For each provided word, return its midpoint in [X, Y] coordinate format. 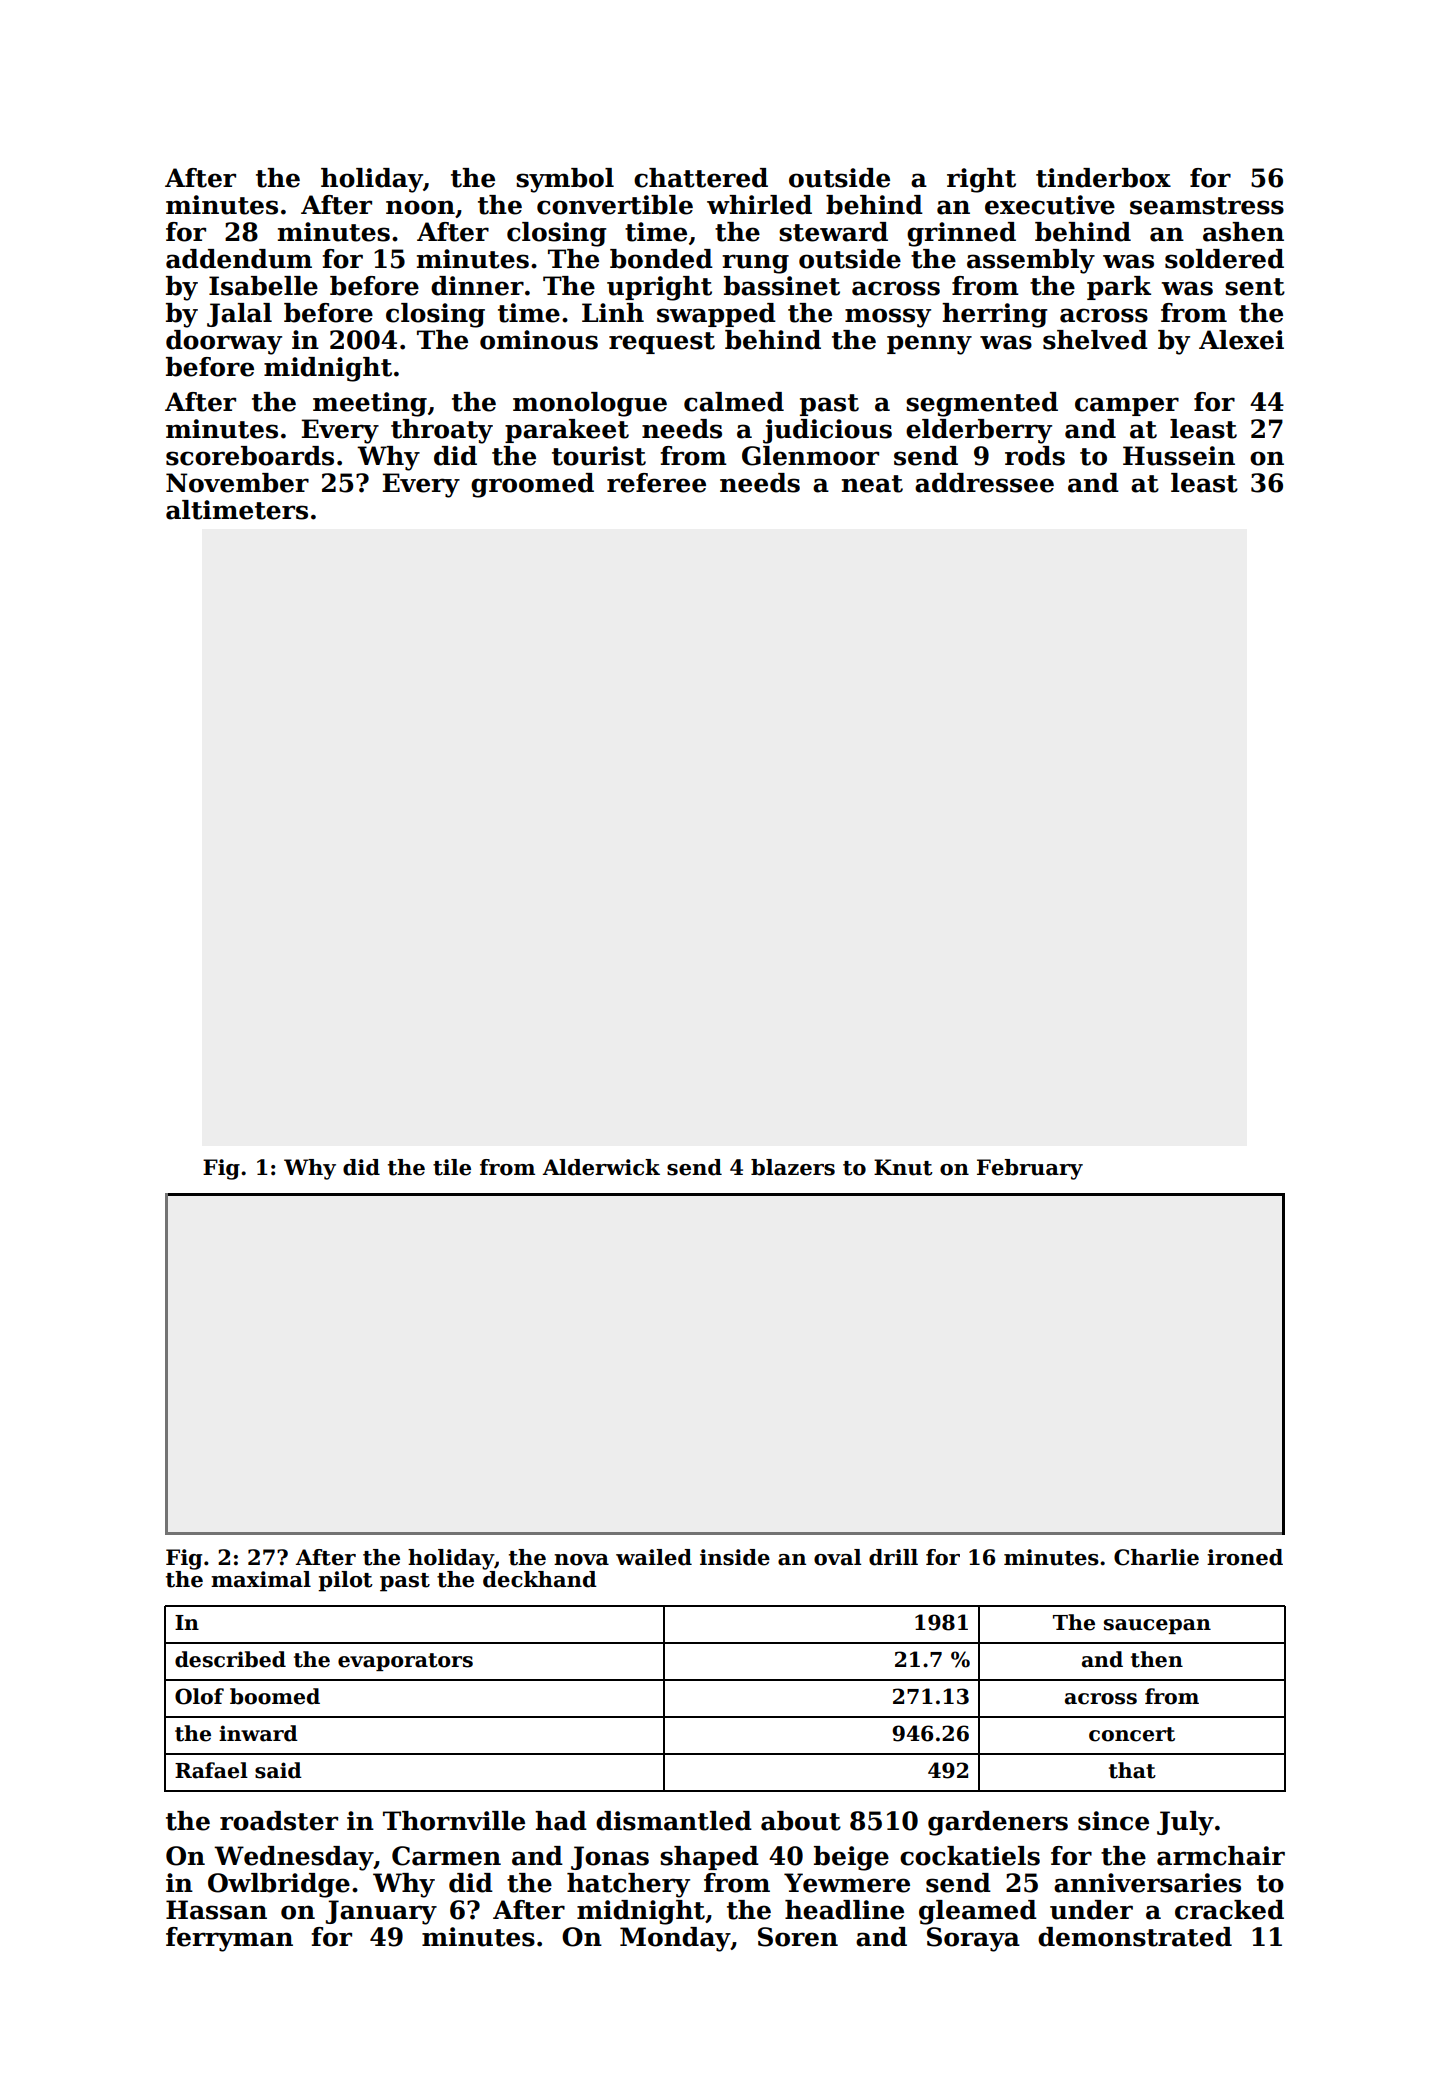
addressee [984, 483]
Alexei [1241, 340]
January [381, 1912]
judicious [827, 431]
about [801, 1821]
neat [872, 484]
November [237, 483]
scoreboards [250, 456]
